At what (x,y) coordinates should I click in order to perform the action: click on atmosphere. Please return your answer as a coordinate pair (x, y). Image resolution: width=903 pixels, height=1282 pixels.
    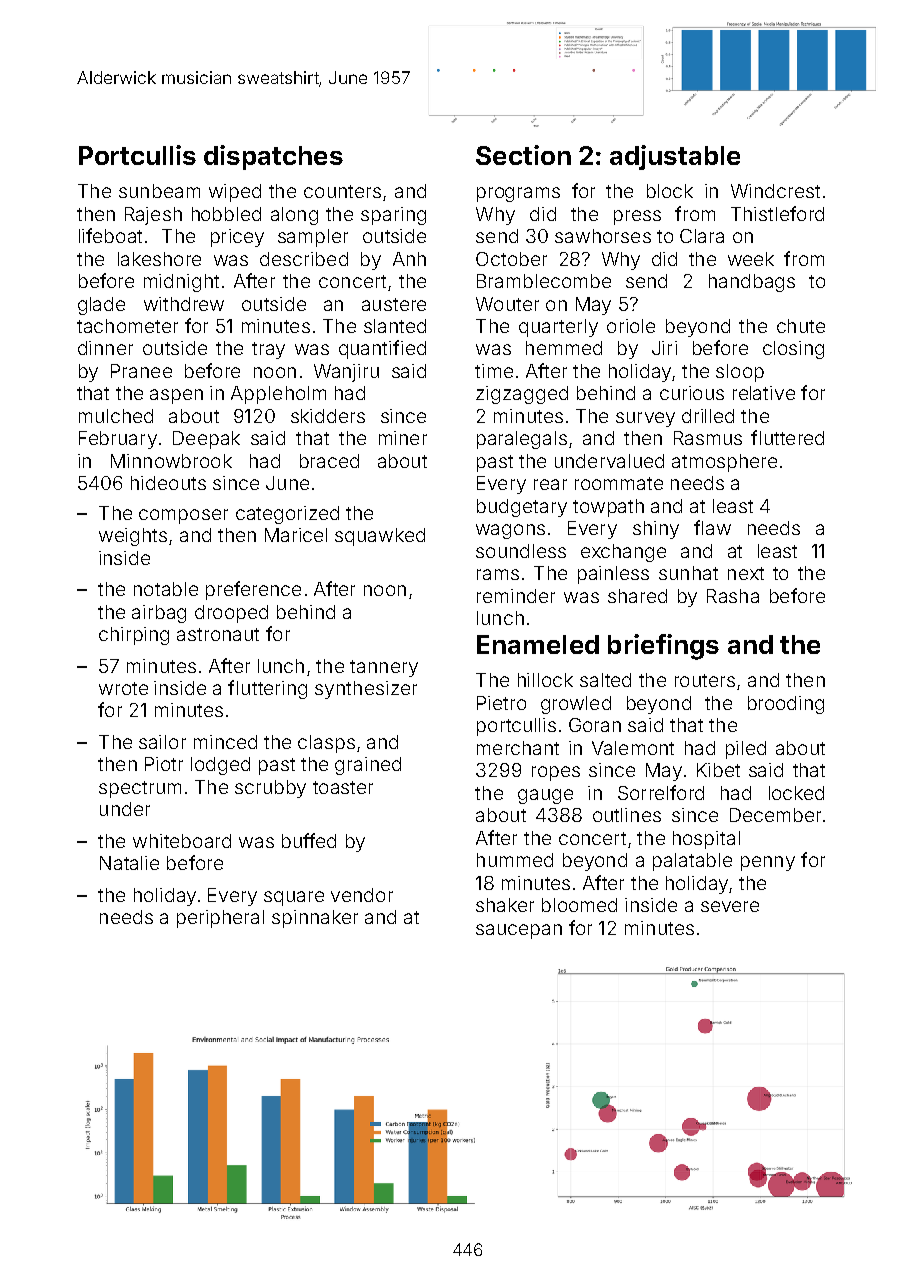
    Looking at the image, I should click on (724, 463).
